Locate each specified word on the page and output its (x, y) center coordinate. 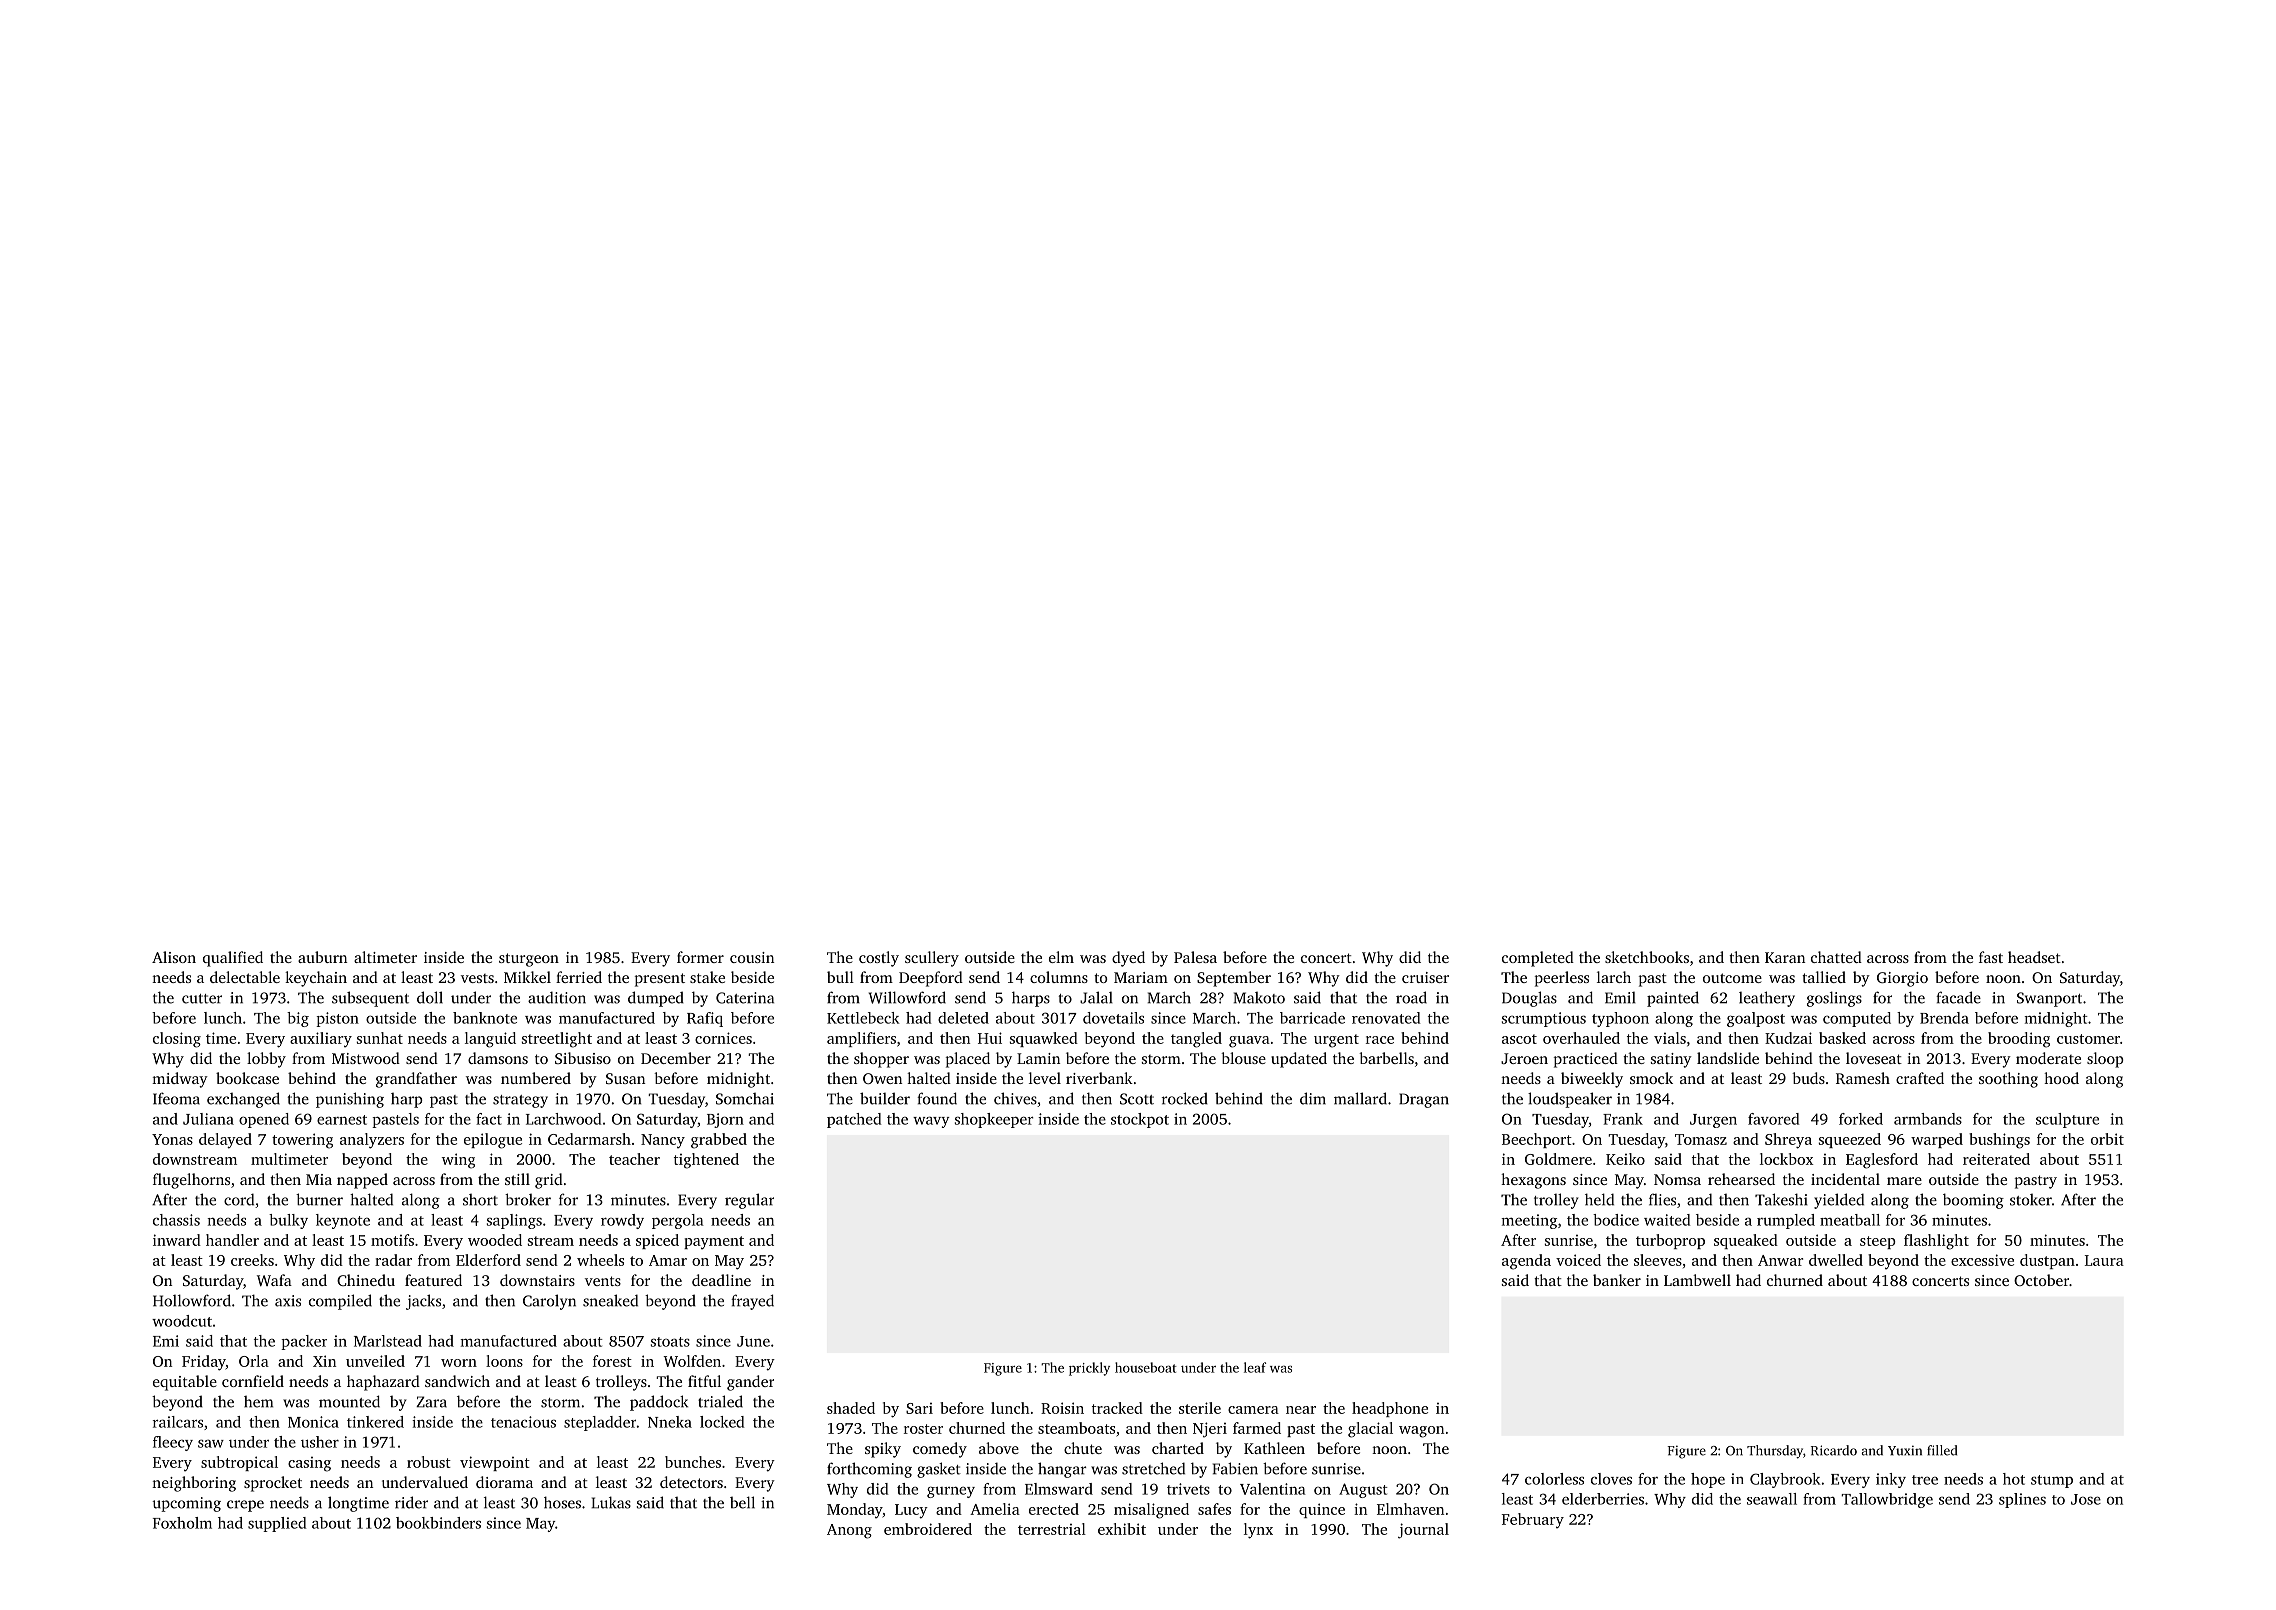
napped (362, 1181)
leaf (1255, 1367)
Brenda (1944, 1018)
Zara (431, 1402)
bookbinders (438, 1523)
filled (1942, 1450)
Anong (849, 1531)
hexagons (1533, 1181)
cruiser (1425, 977)
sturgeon (529, 960)
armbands (1928, 1119)
